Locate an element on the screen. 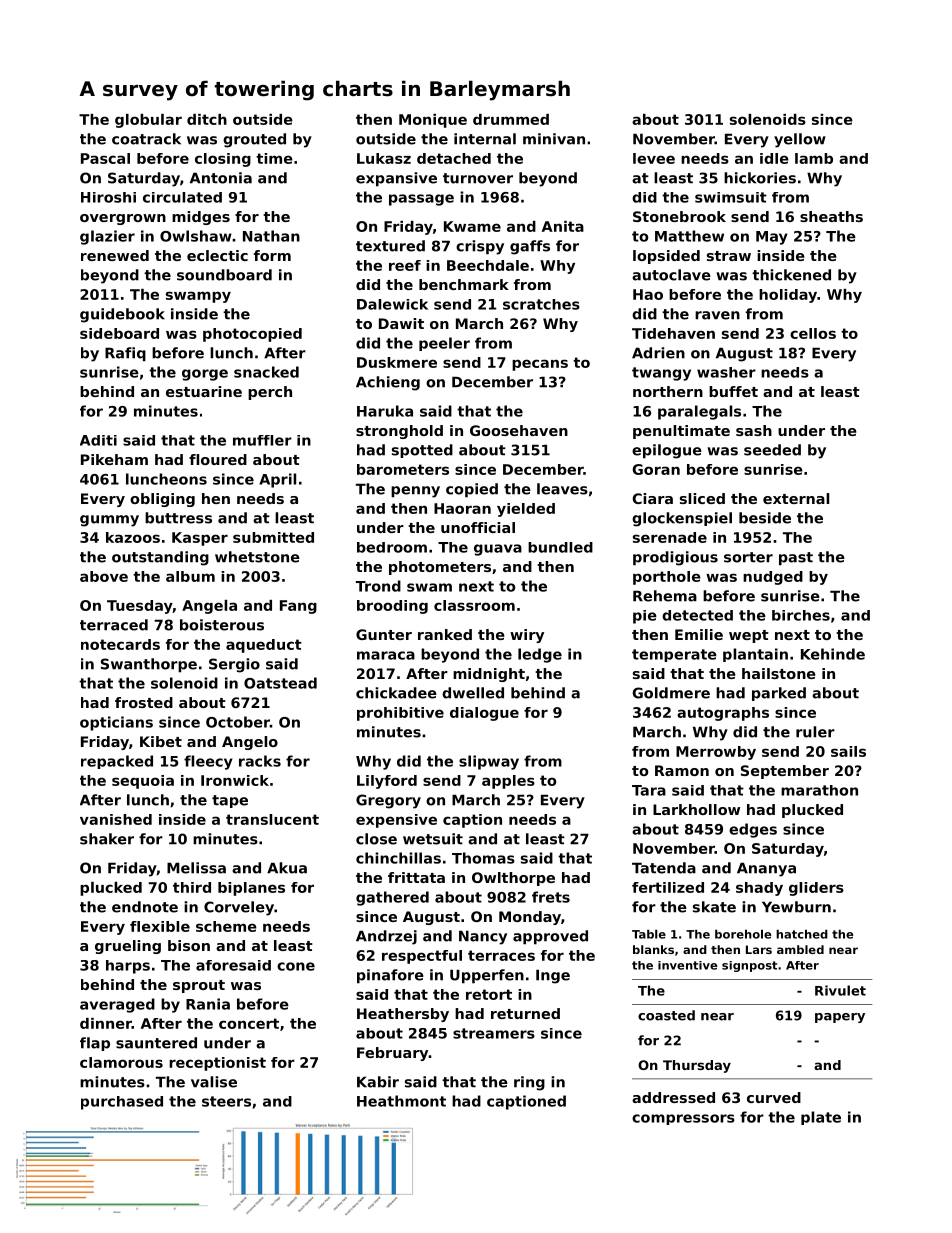 The width and height of the screenshot is (952, 1233). Heathersby is located at coordinates (403, 1015).
